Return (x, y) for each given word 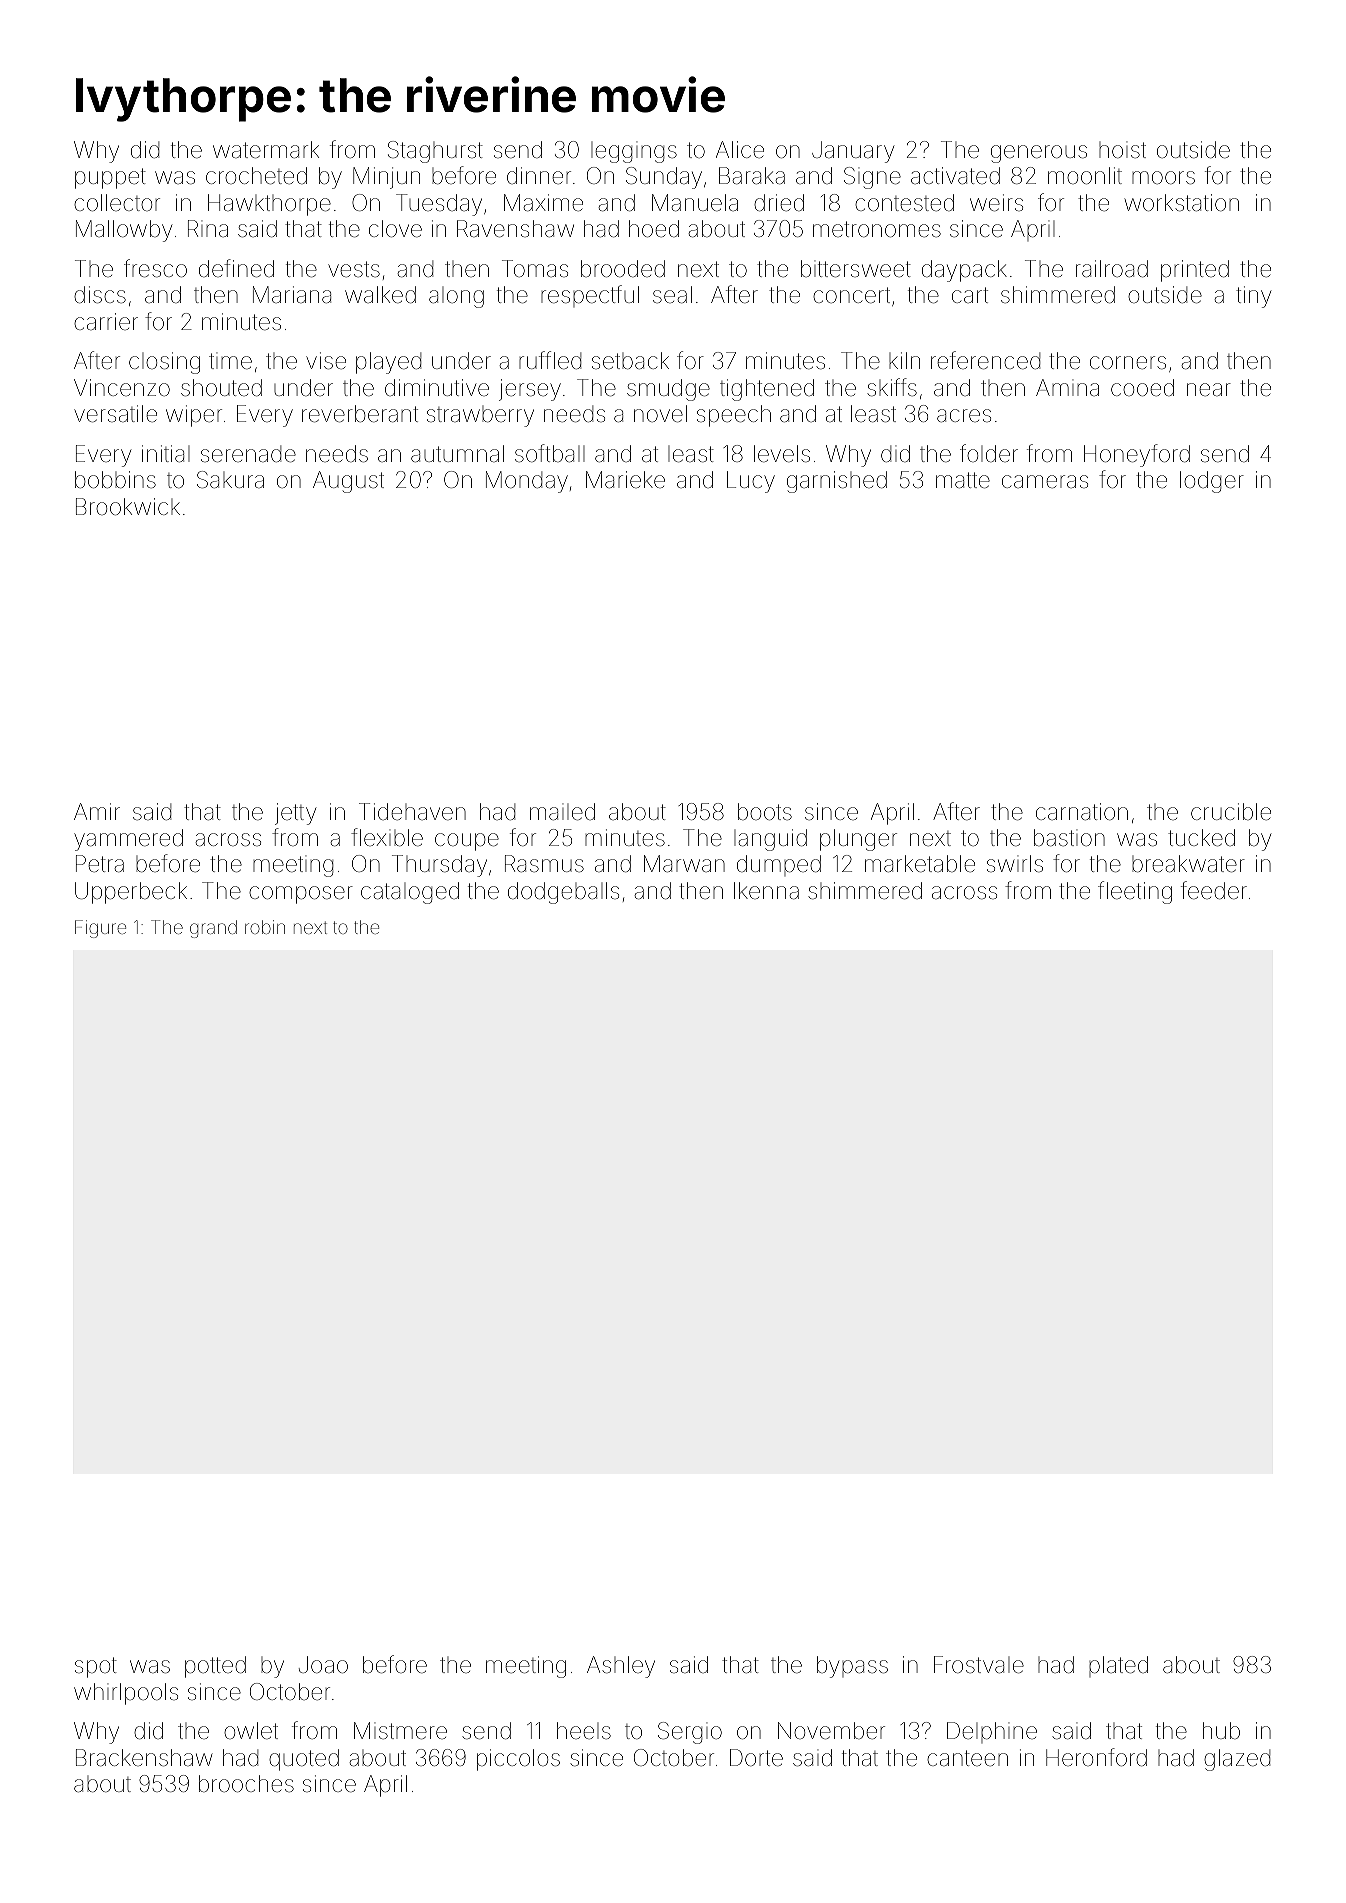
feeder (1214, 890)
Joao (323, 1664)
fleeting (1135, 892)
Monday (527, 482)
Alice (740, 150)
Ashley (621, 1667)
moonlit (1085, 175)
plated (1118, 1666)
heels (584, 1731)
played (388, 363)
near (1209, 390)
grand (213, 929)
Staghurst (435, 152)
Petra (100, 864)
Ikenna (766, 891)
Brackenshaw (144, 1758)
